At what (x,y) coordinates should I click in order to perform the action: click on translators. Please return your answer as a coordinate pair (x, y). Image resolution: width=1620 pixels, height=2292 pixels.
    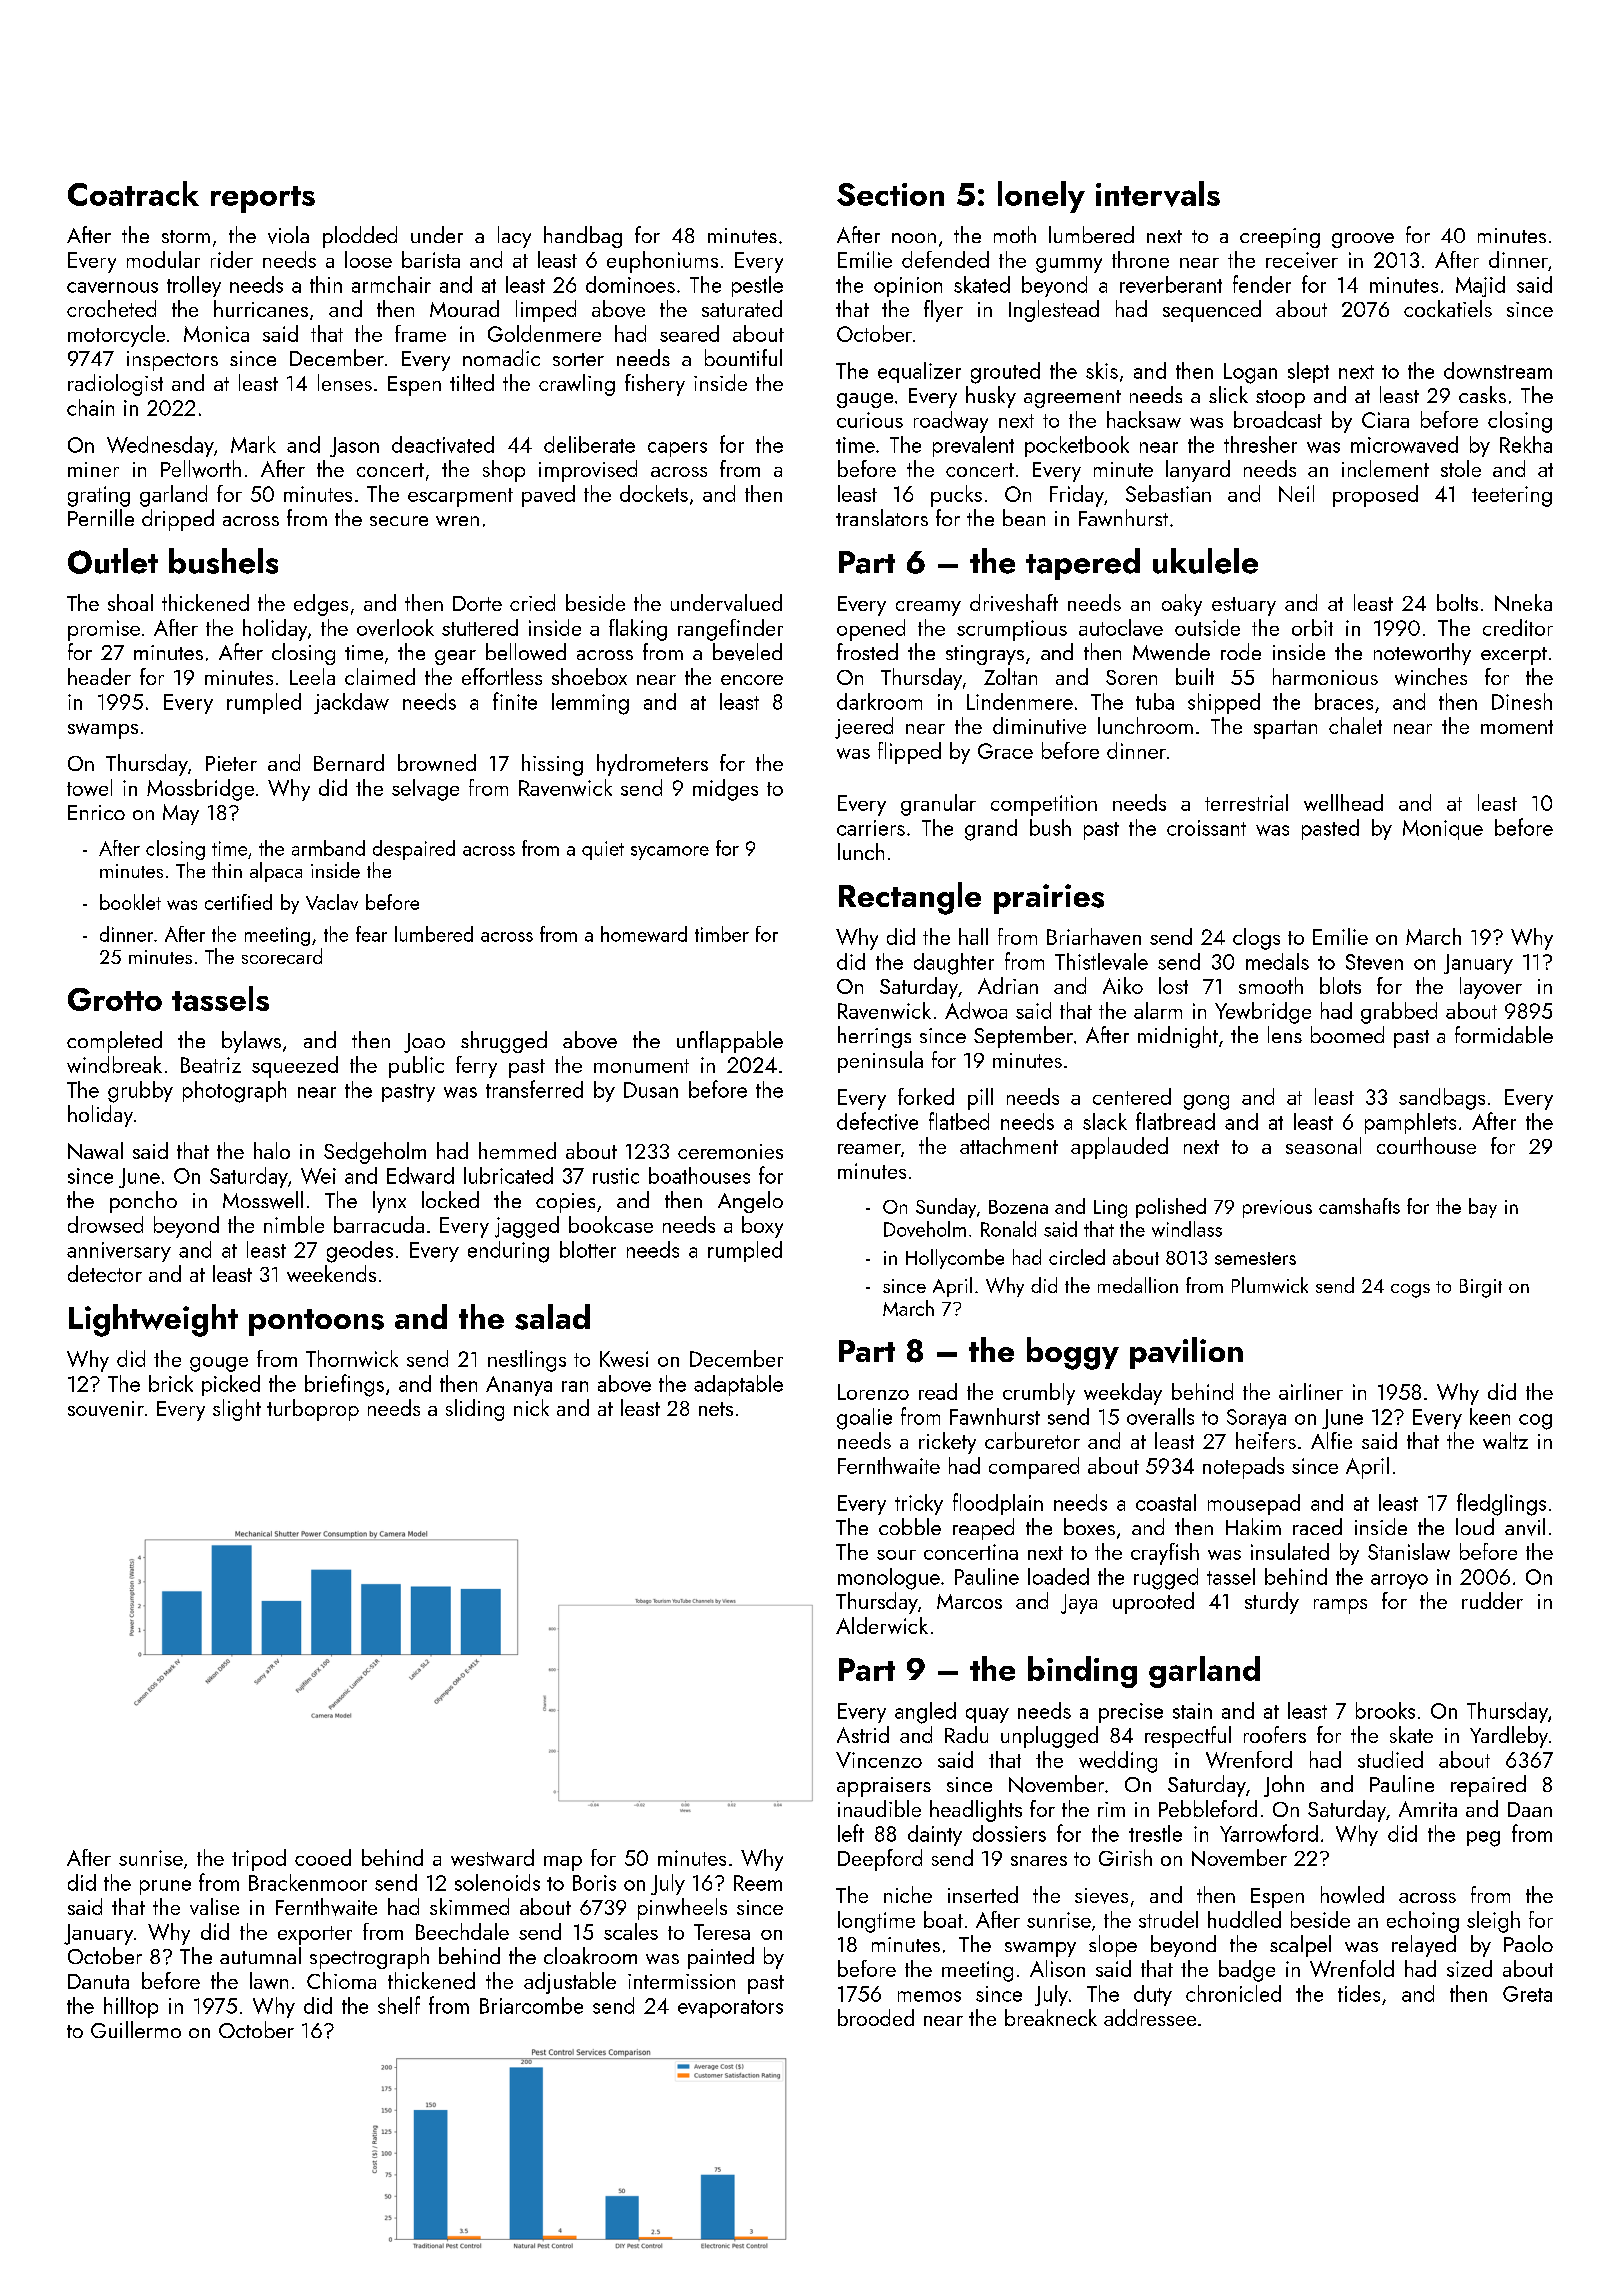
    Looking at the image, I should click on (882, 517).
